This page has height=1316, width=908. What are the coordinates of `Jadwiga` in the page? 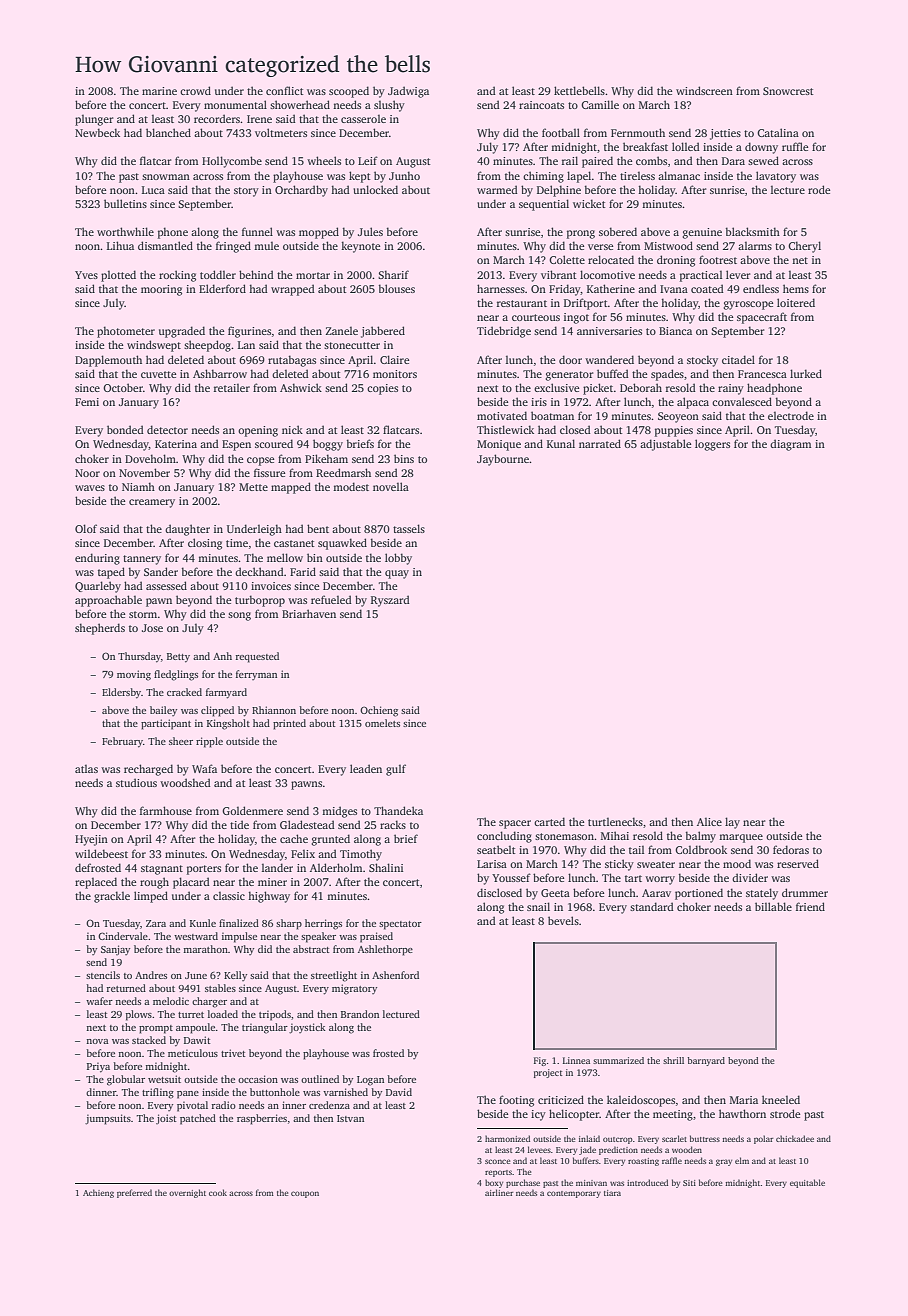 It's located at (408, 92).
